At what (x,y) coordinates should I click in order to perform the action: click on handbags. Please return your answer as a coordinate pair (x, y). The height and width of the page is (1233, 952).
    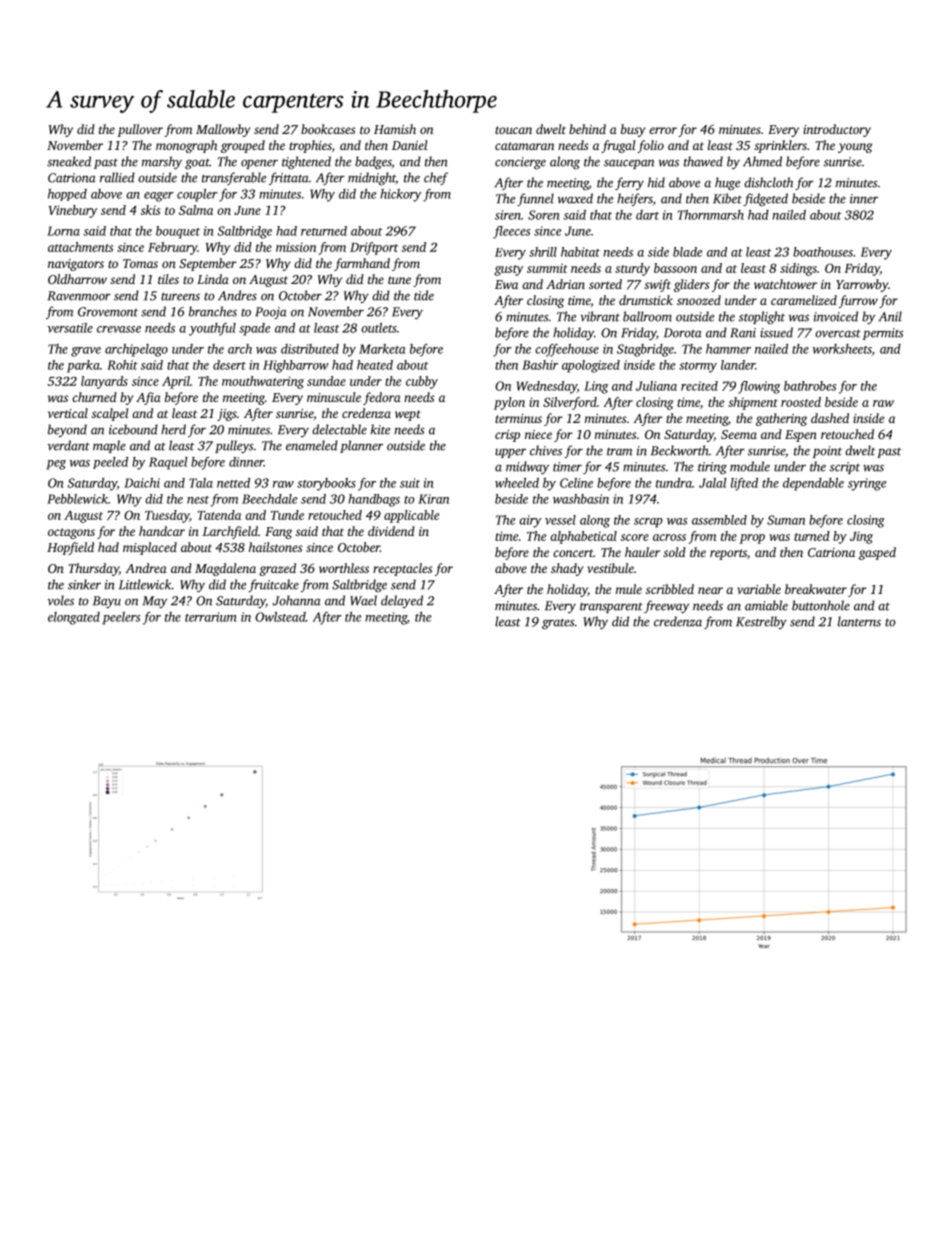
    Looking at the image, I should click on (374, 500).
